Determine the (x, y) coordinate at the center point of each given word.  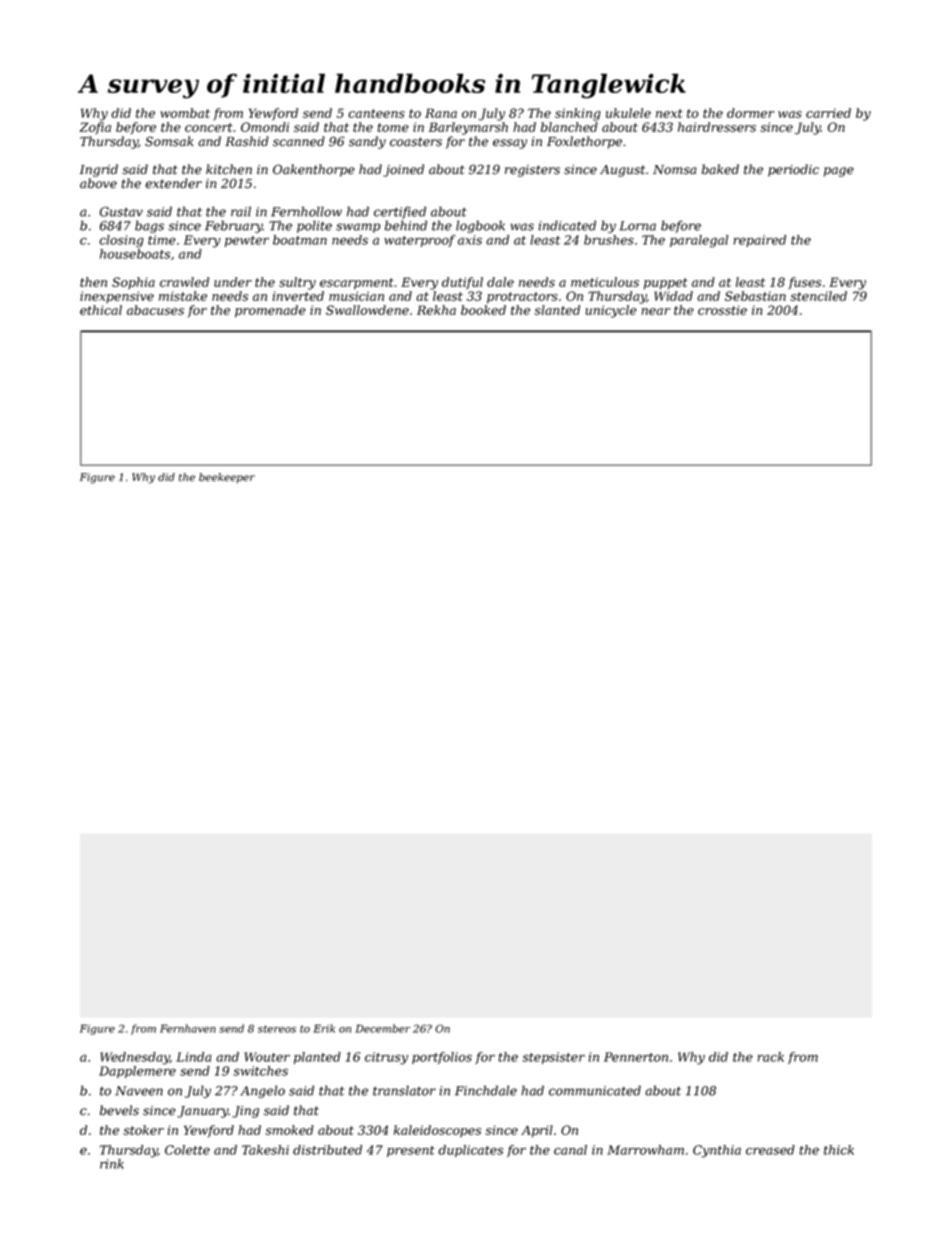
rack (770, 1057)
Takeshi (265, 1150)
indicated (567, 225)
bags (149, 226)
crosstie (722, 310)
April (537, 1131)
